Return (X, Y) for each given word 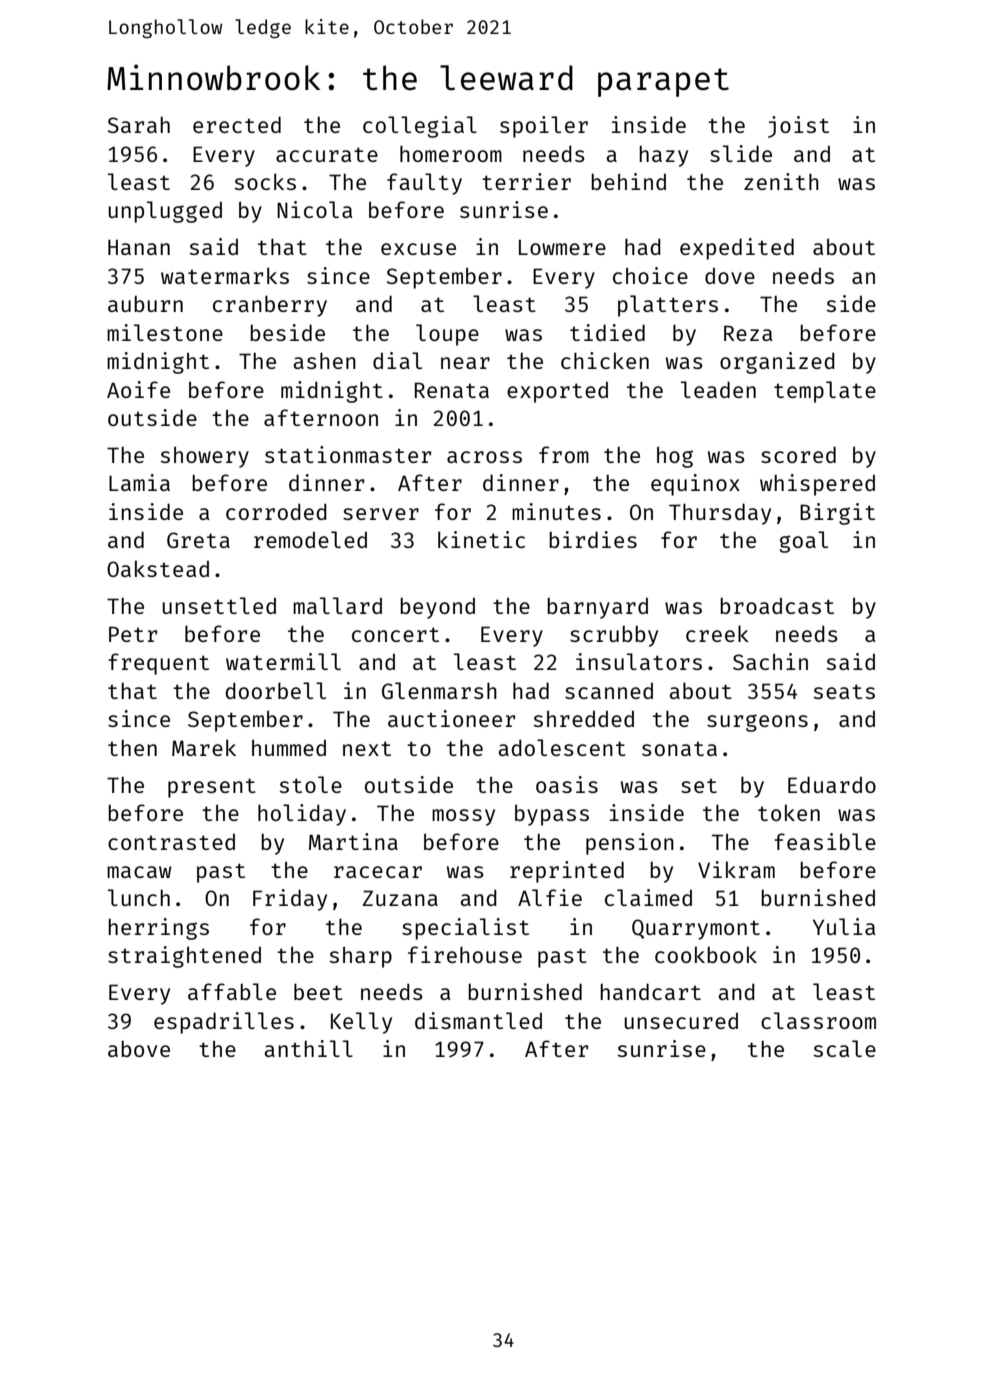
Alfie (550, 897)
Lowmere (562, 247)
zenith (781, 181)
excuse (418, 249)
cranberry (270, 306)
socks (265, 181)
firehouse (465, 954)
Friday (290, 900)
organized (777, 363)
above (139, 1049)
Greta (198, 540)
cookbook (706, 954)
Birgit (837, 514)
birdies (593, 539)
